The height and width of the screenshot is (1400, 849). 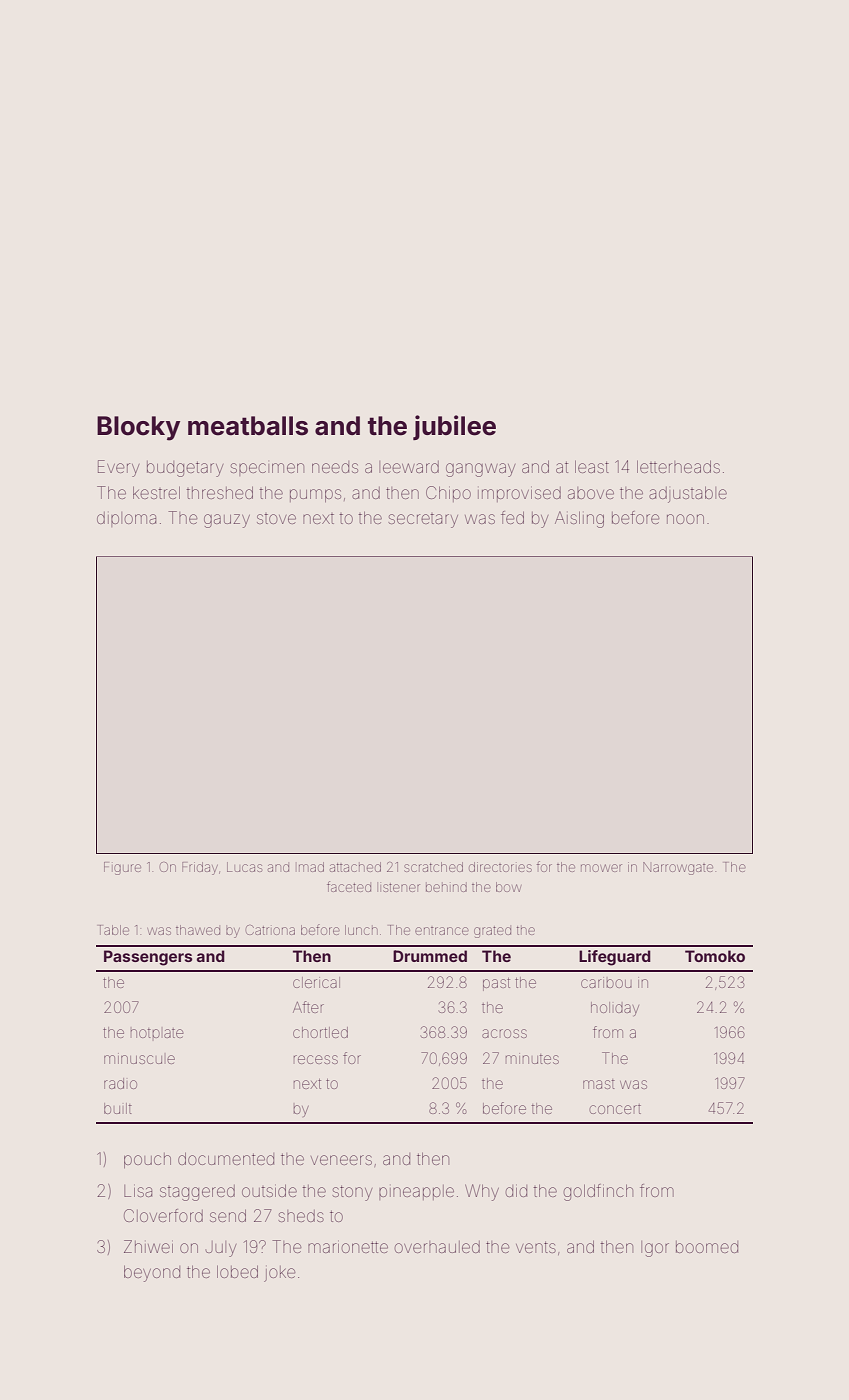 What do you see at coordinates (433, 867) in the screenshot?
I see `scratched` at bounding box center [433, 867].
